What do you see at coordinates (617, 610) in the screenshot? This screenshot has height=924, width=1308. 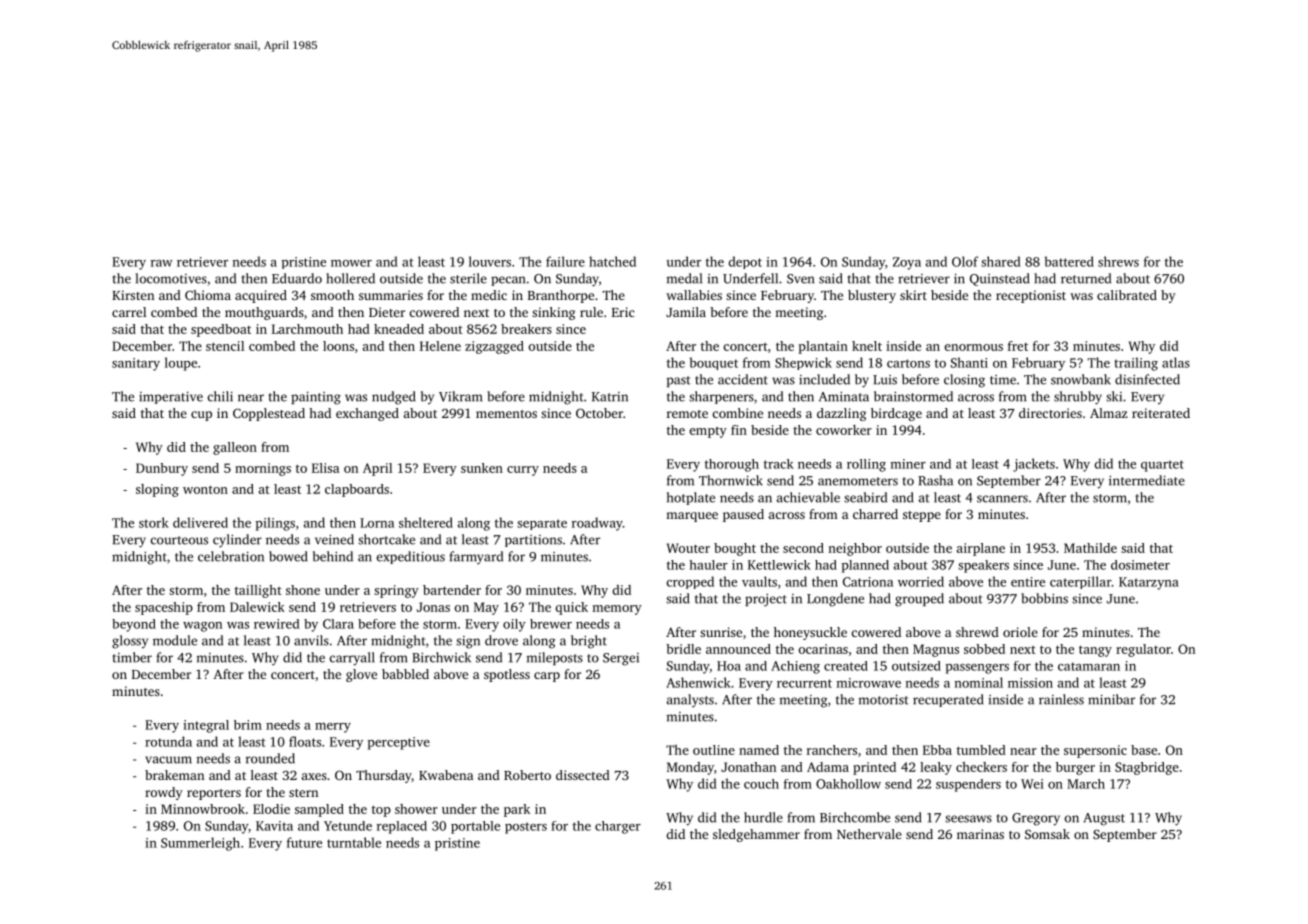 I see `memory` at bounding box center [617, 610].
